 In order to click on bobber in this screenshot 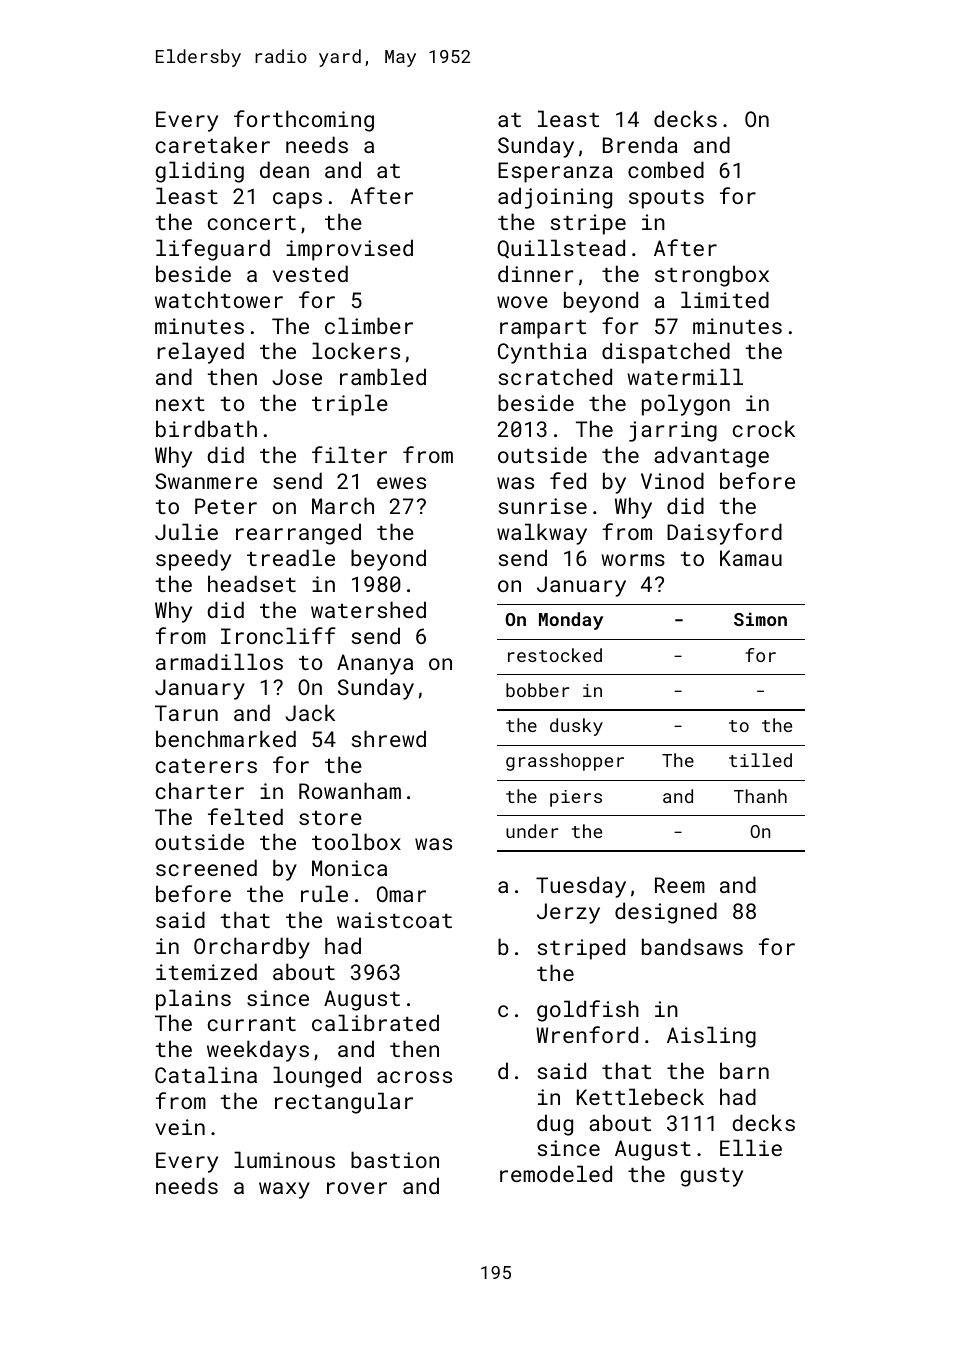, I will do `click(537, 690)`.
